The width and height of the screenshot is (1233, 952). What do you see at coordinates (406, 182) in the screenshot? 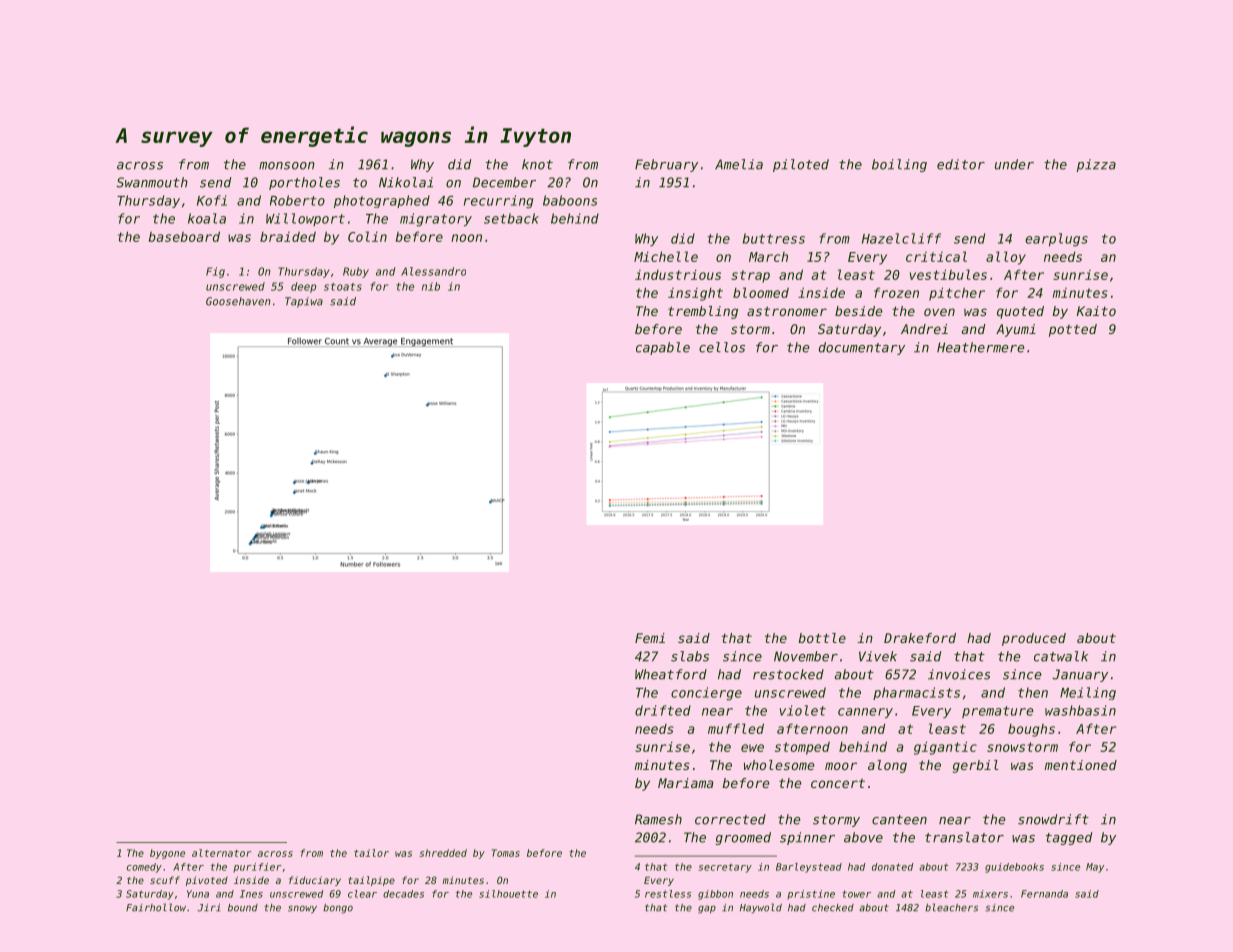
I see `Nikolai` at bounding box center [406, 182].
